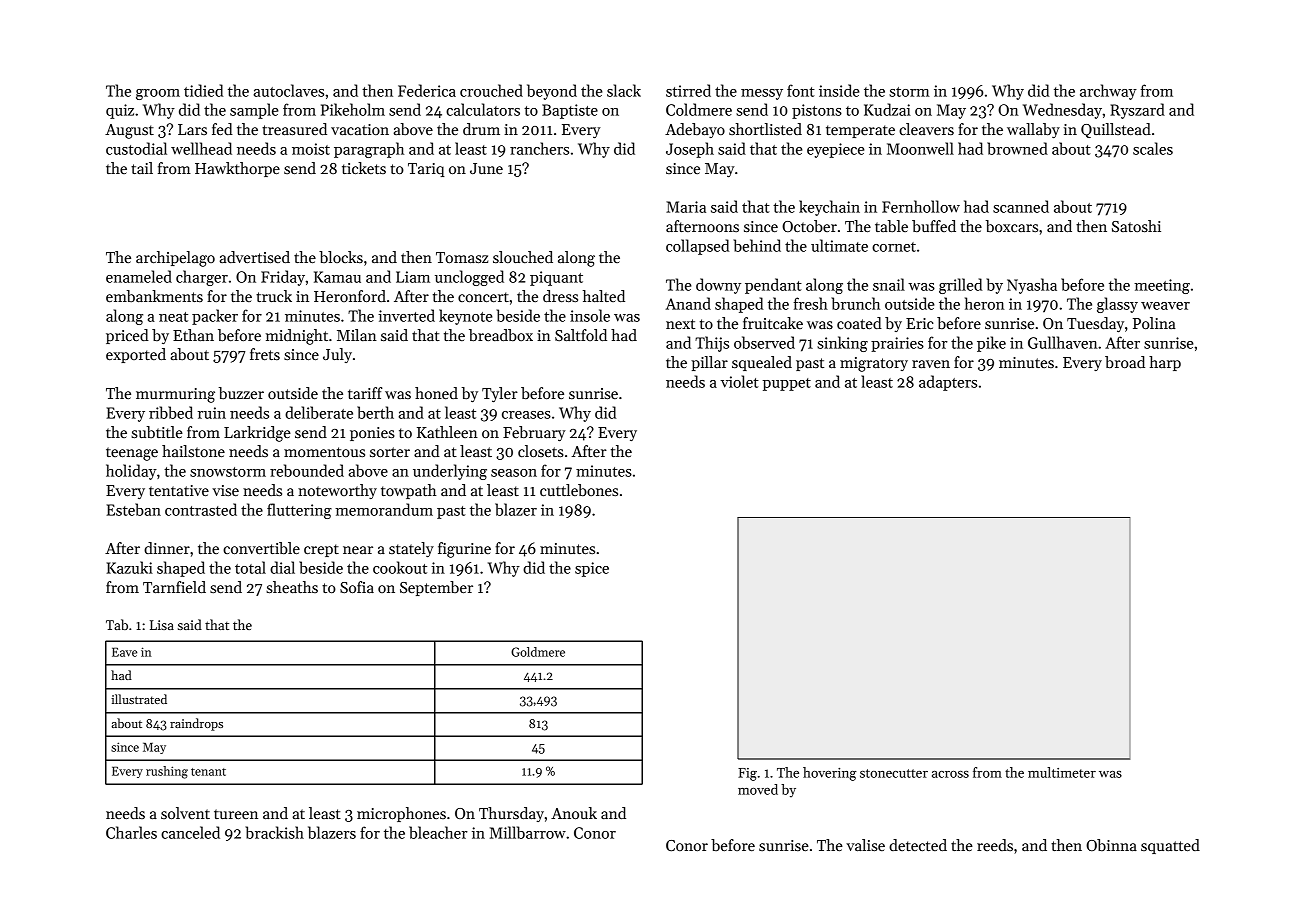  I want to click on breadbox, so click(501, 335).
